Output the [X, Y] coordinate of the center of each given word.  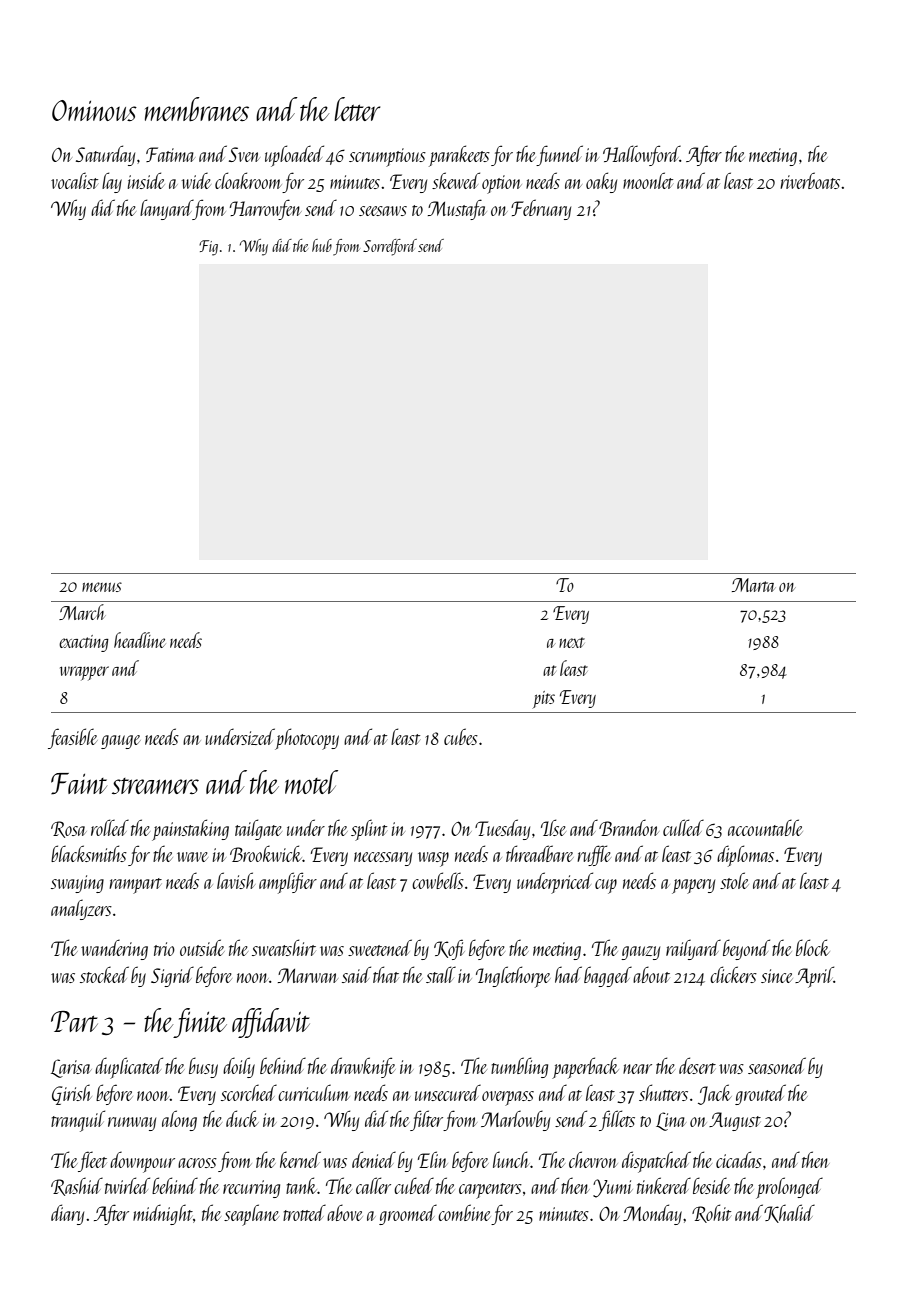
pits [543, 700]
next [572, 642]
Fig [208, 248]
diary [67, 1214]
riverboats [810, 180]
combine [464, 1212]
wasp [433, 859]
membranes [197, 109]
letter [357, 109]
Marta [754, 585]
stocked [104, 974]
